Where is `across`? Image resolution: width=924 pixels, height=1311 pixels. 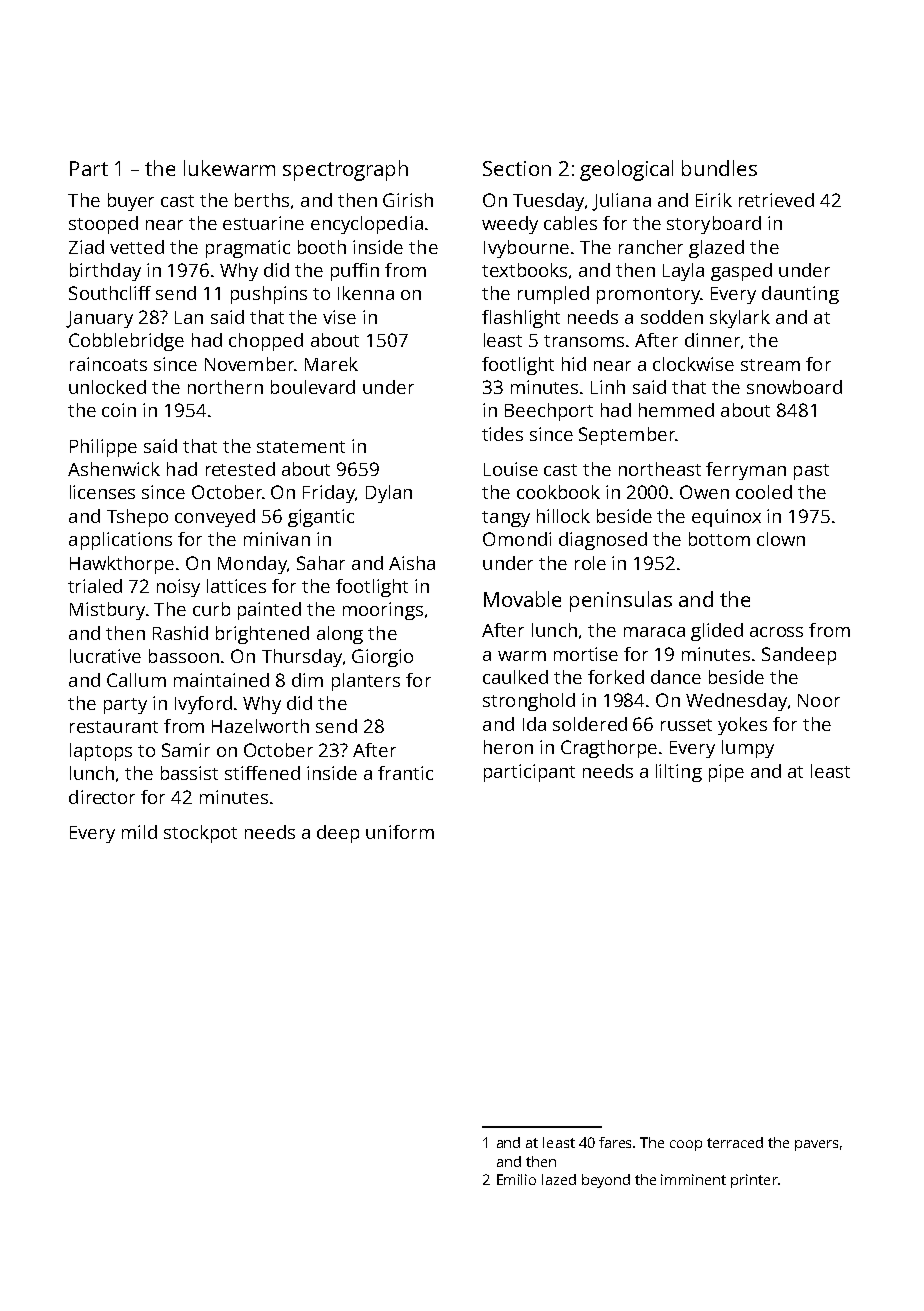
across is located at coordinates (776, 632).
